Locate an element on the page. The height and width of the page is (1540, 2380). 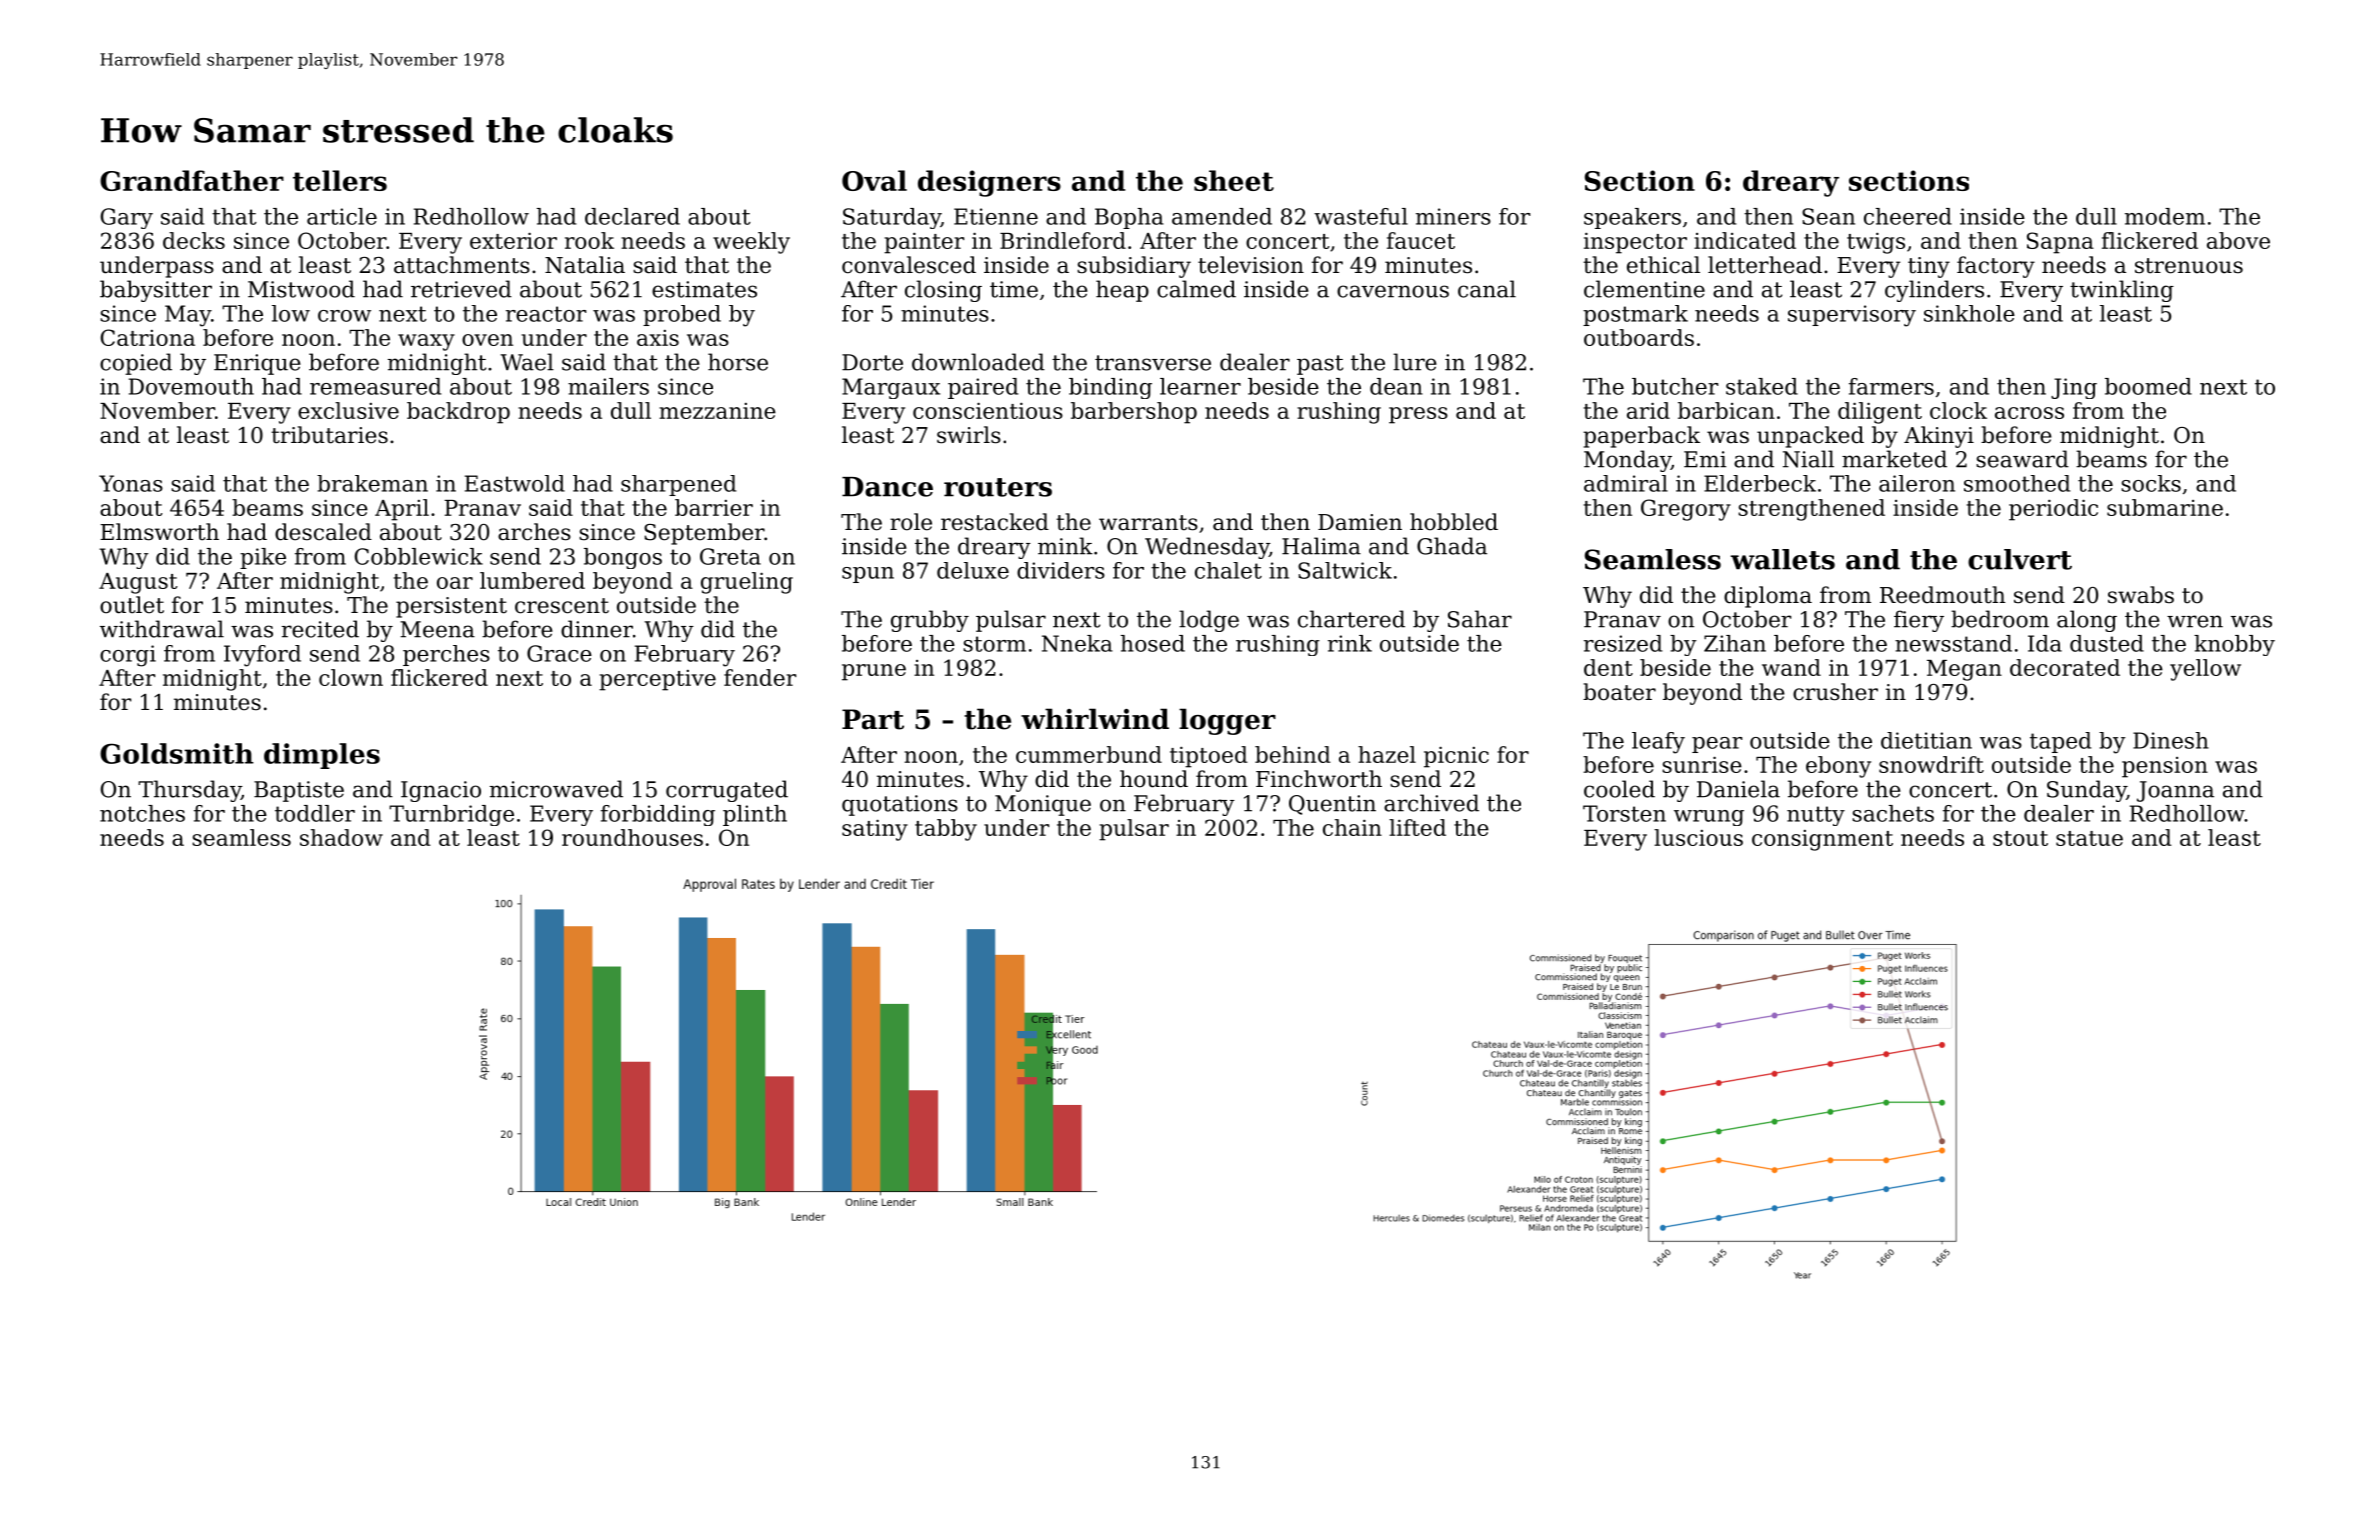
cheered is located at coordinates (1908, 216).
